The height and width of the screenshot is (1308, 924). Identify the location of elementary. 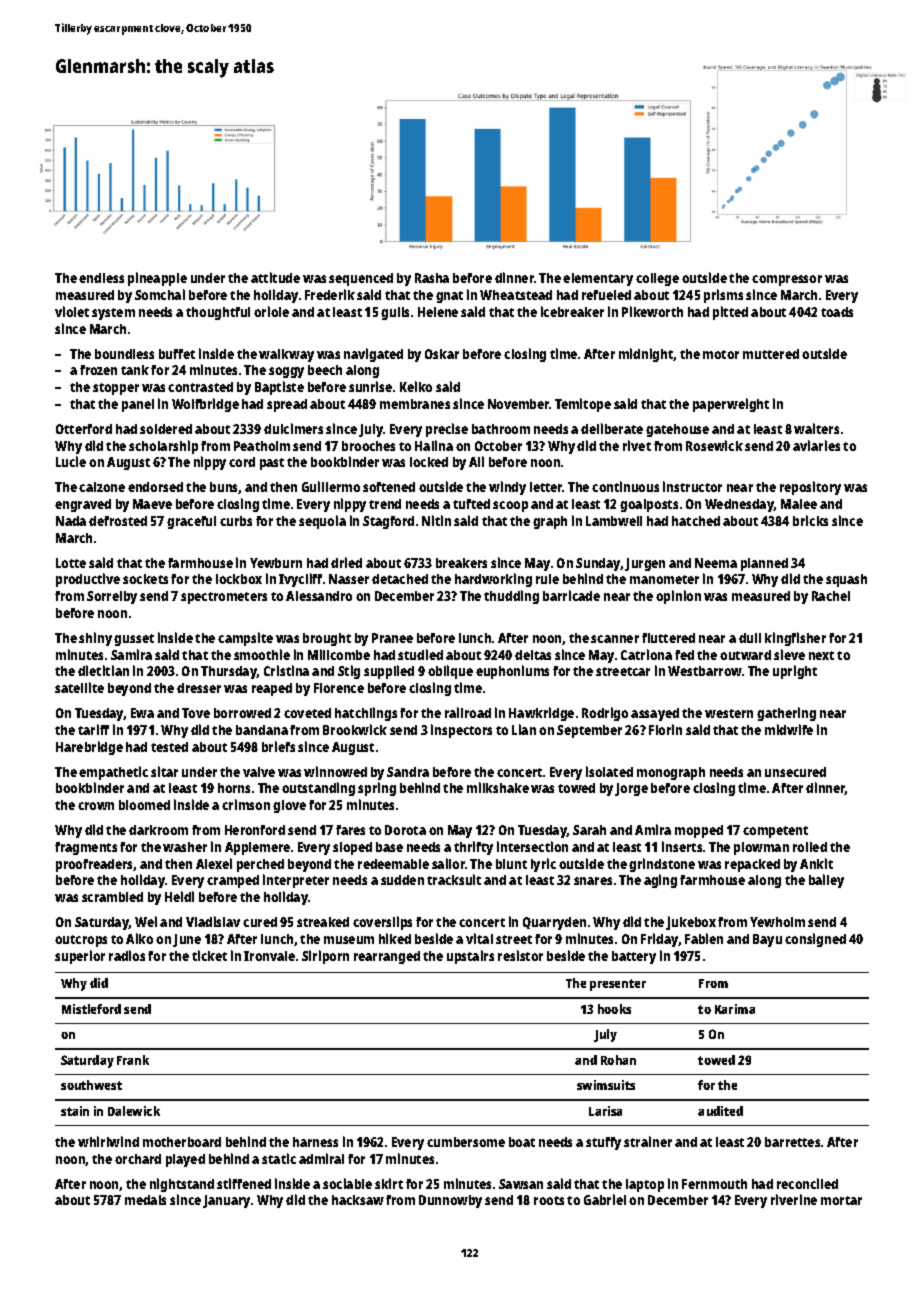
(598, 279).
